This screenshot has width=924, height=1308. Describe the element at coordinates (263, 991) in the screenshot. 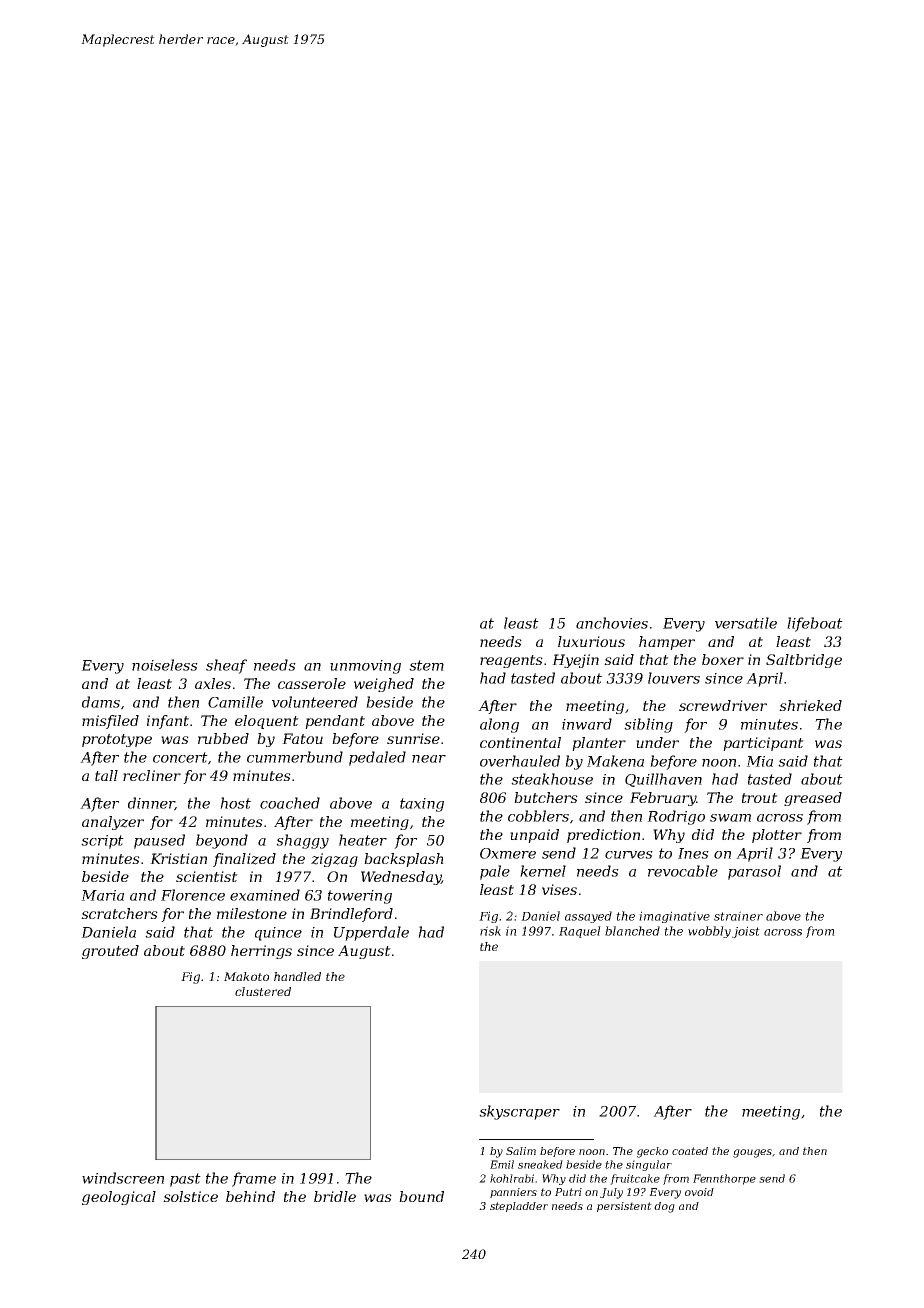

I see `clustered` at that location.
